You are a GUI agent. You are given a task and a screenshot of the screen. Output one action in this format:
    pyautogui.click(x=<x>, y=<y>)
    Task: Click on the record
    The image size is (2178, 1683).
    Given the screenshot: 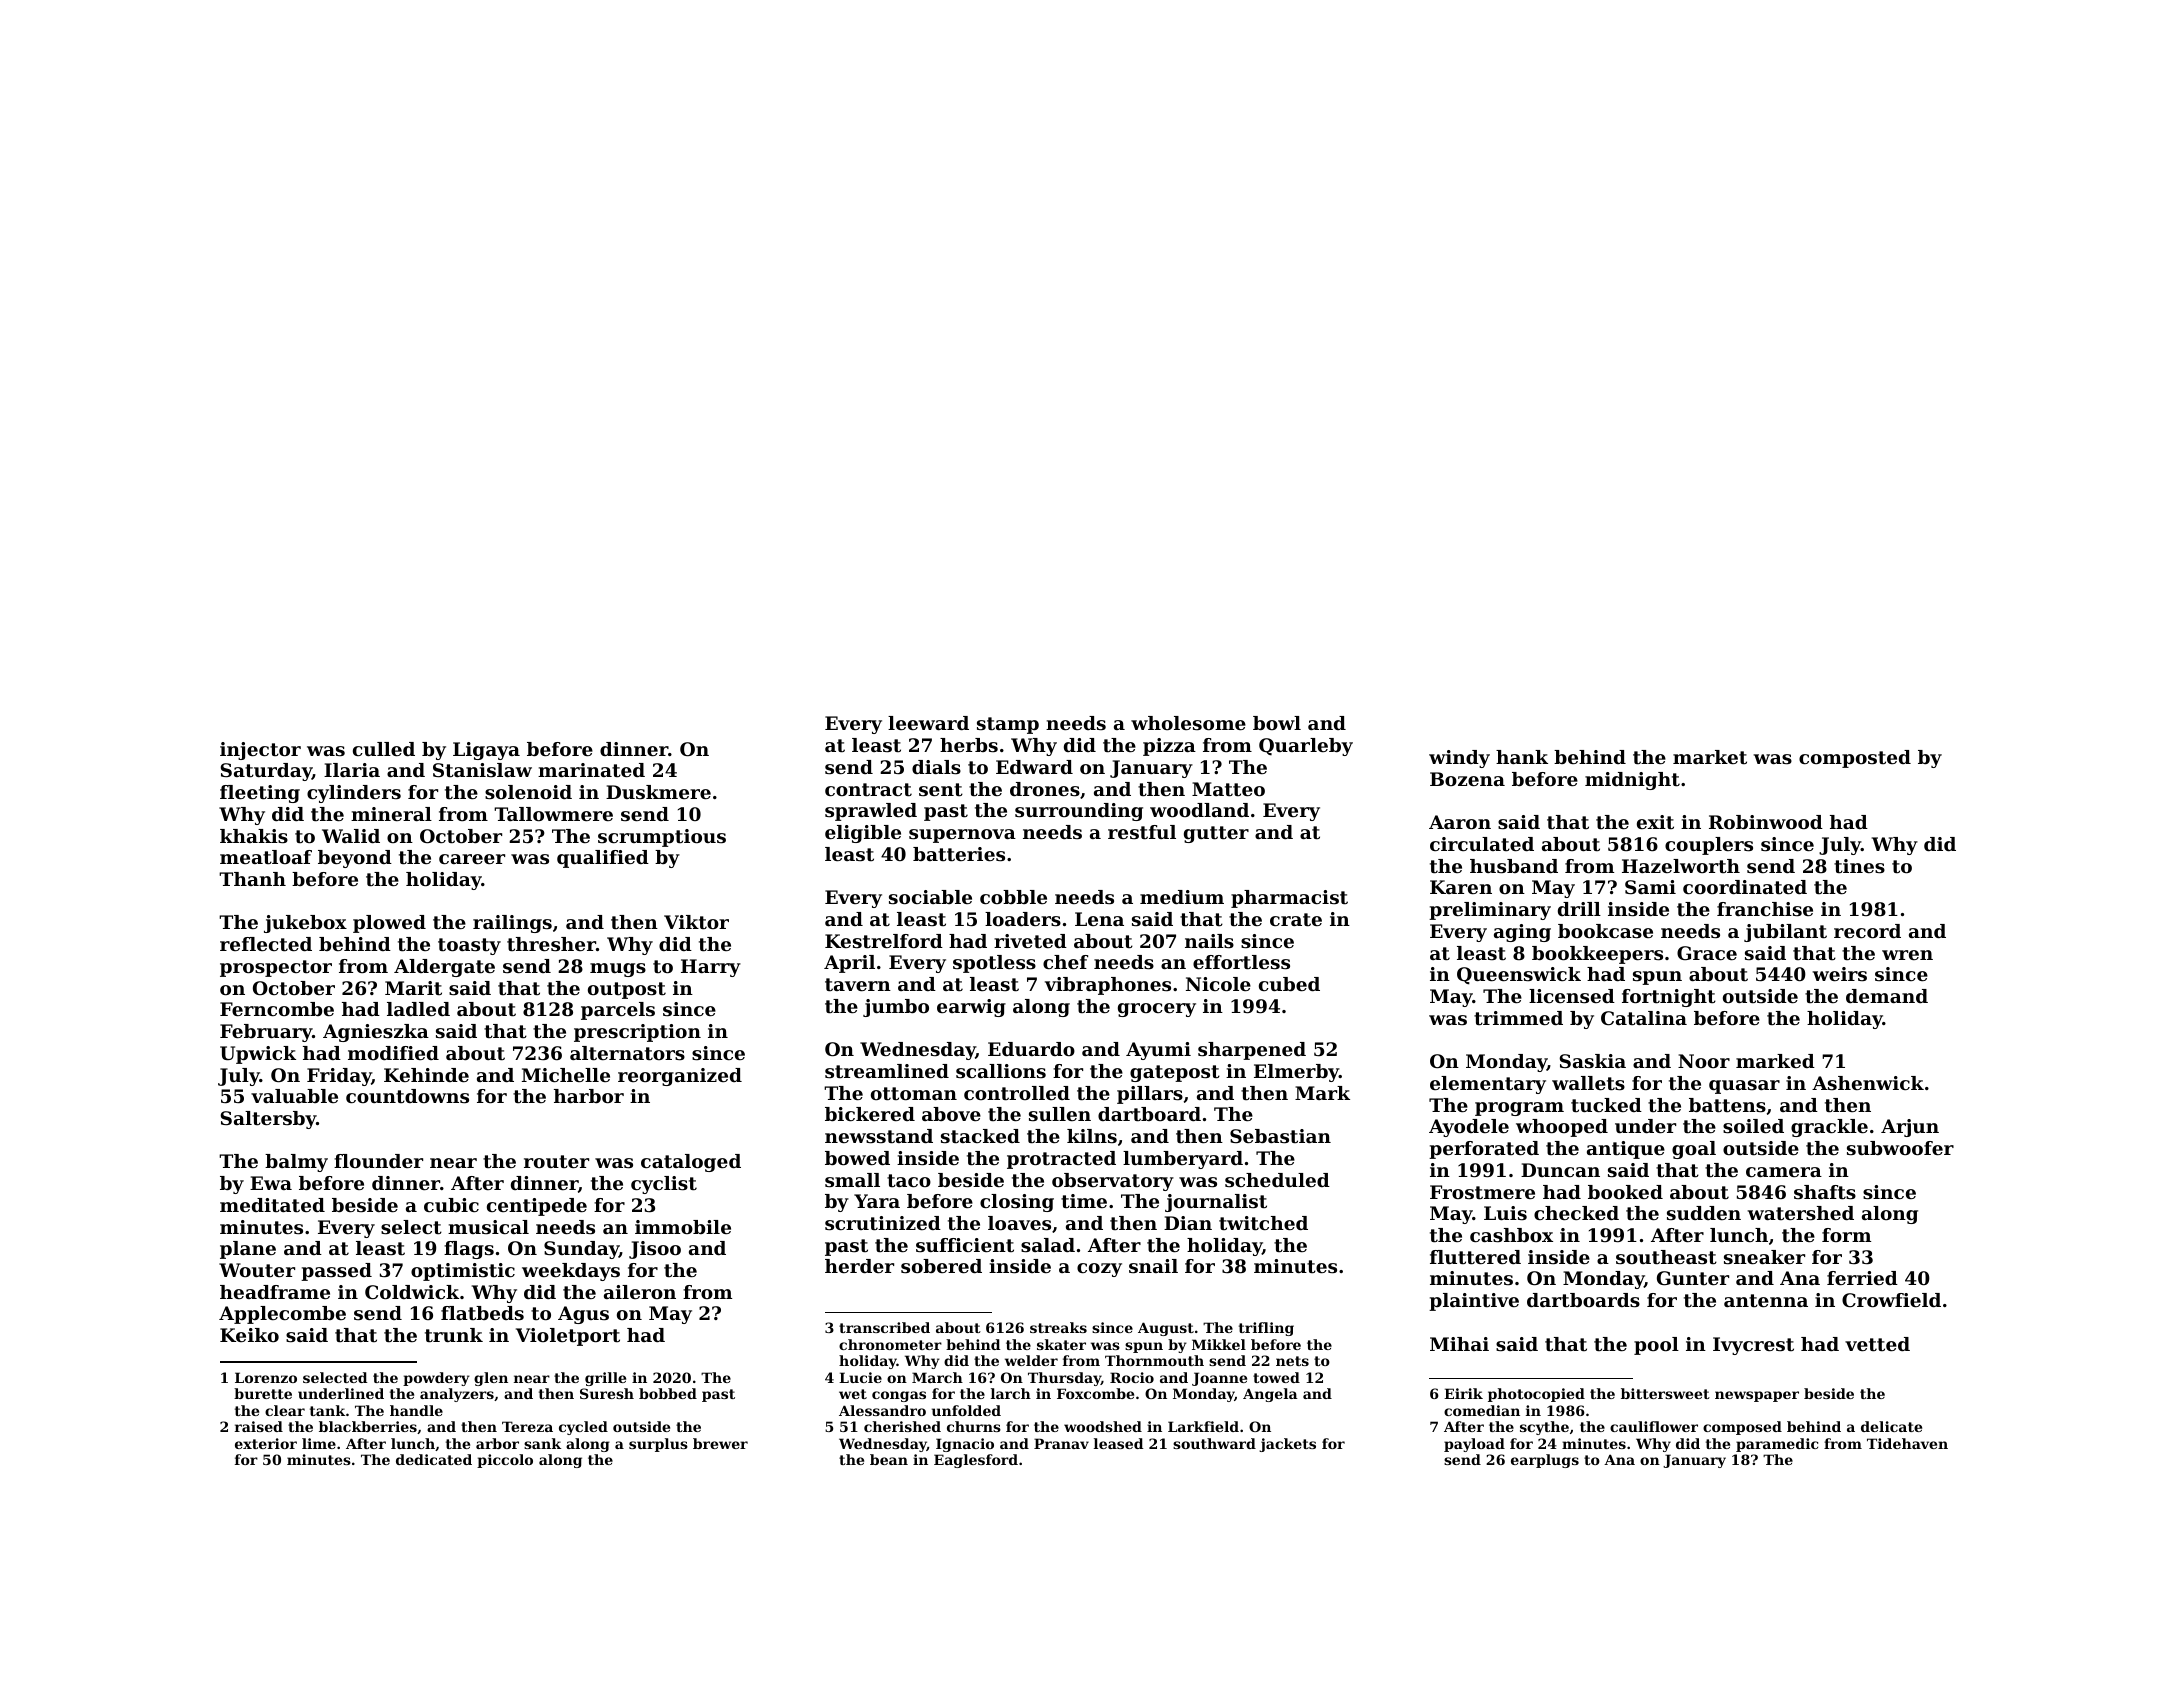 What is the action you would take?
    pyautogui.click(x=1867, y=931)
